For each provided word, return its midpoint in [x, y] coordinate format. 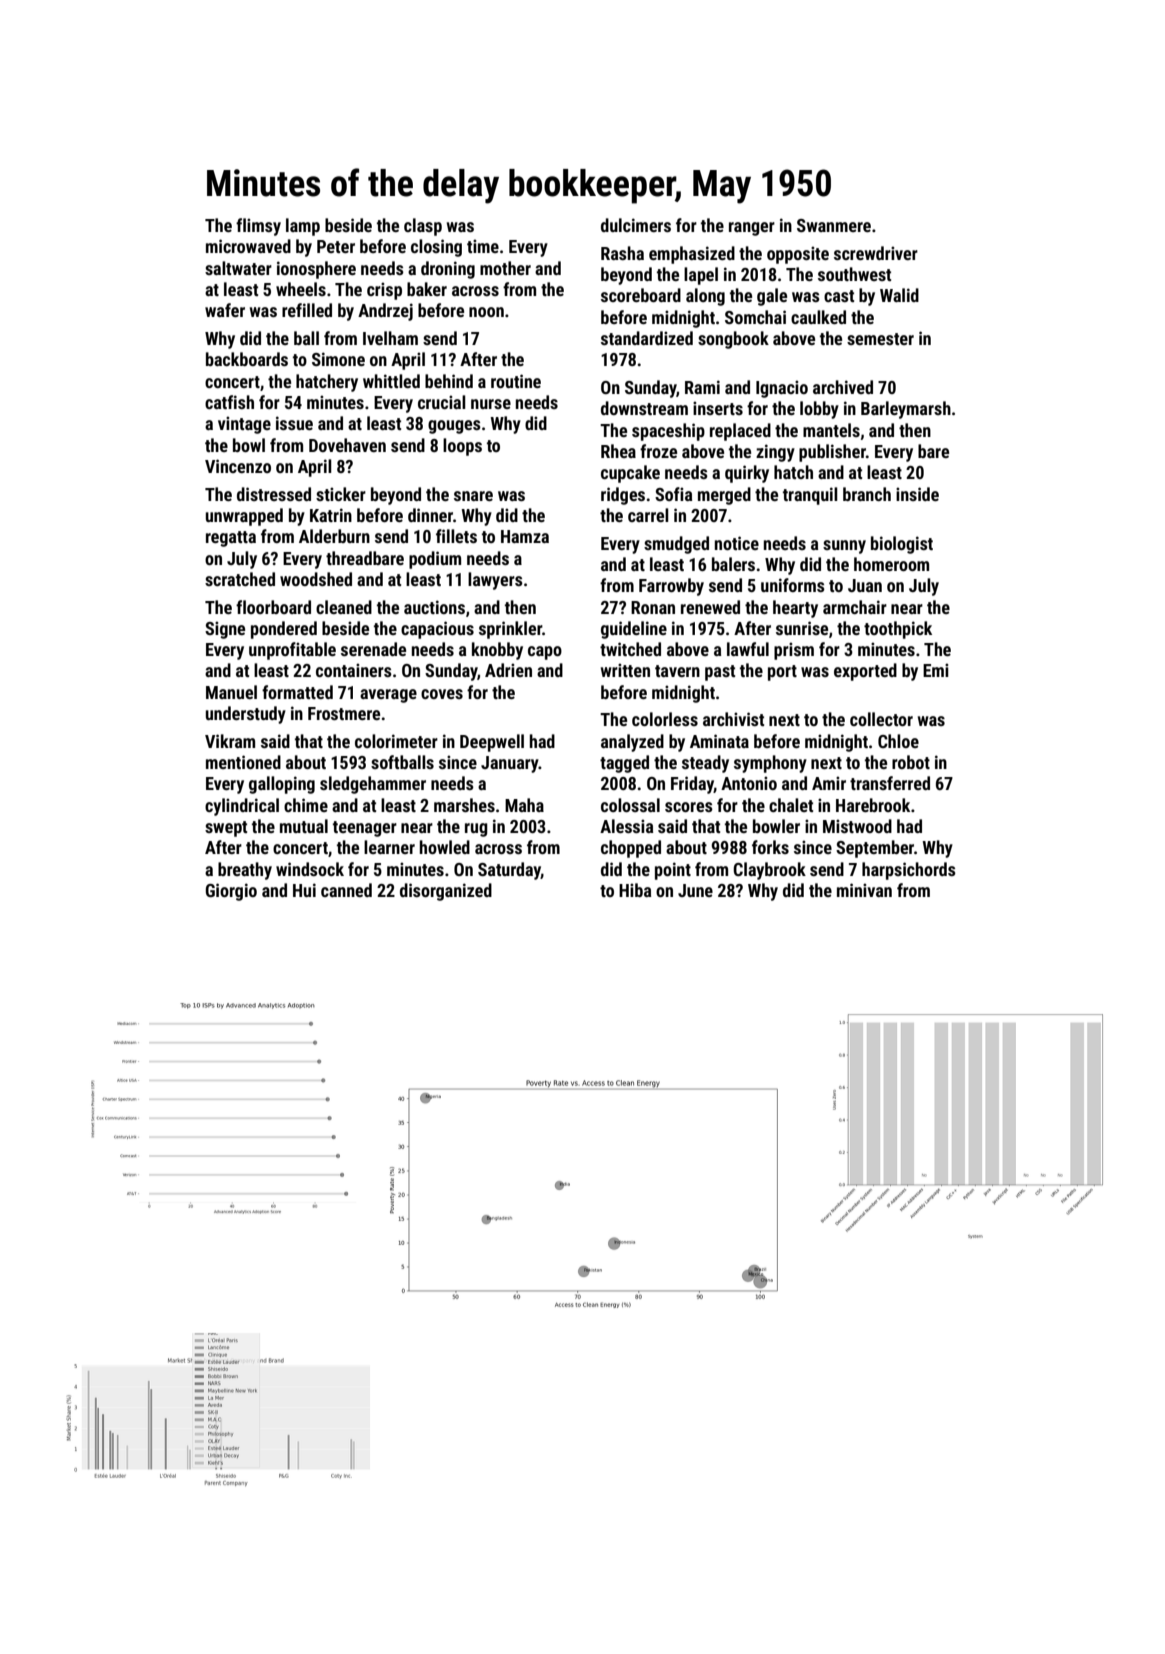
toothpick [898, 630]
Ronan [653, 607]
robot [911, 762]
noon [486, 312]
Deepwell [492, 743]
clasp [423, 227]
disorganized [446, 892]
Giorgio [231, 892]
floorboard [273, 607]
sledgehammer [373, 785]
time [483, 246]
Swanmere [834, 225]
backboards [247, 359]
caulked [818, 317]
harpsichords [909, 871]
